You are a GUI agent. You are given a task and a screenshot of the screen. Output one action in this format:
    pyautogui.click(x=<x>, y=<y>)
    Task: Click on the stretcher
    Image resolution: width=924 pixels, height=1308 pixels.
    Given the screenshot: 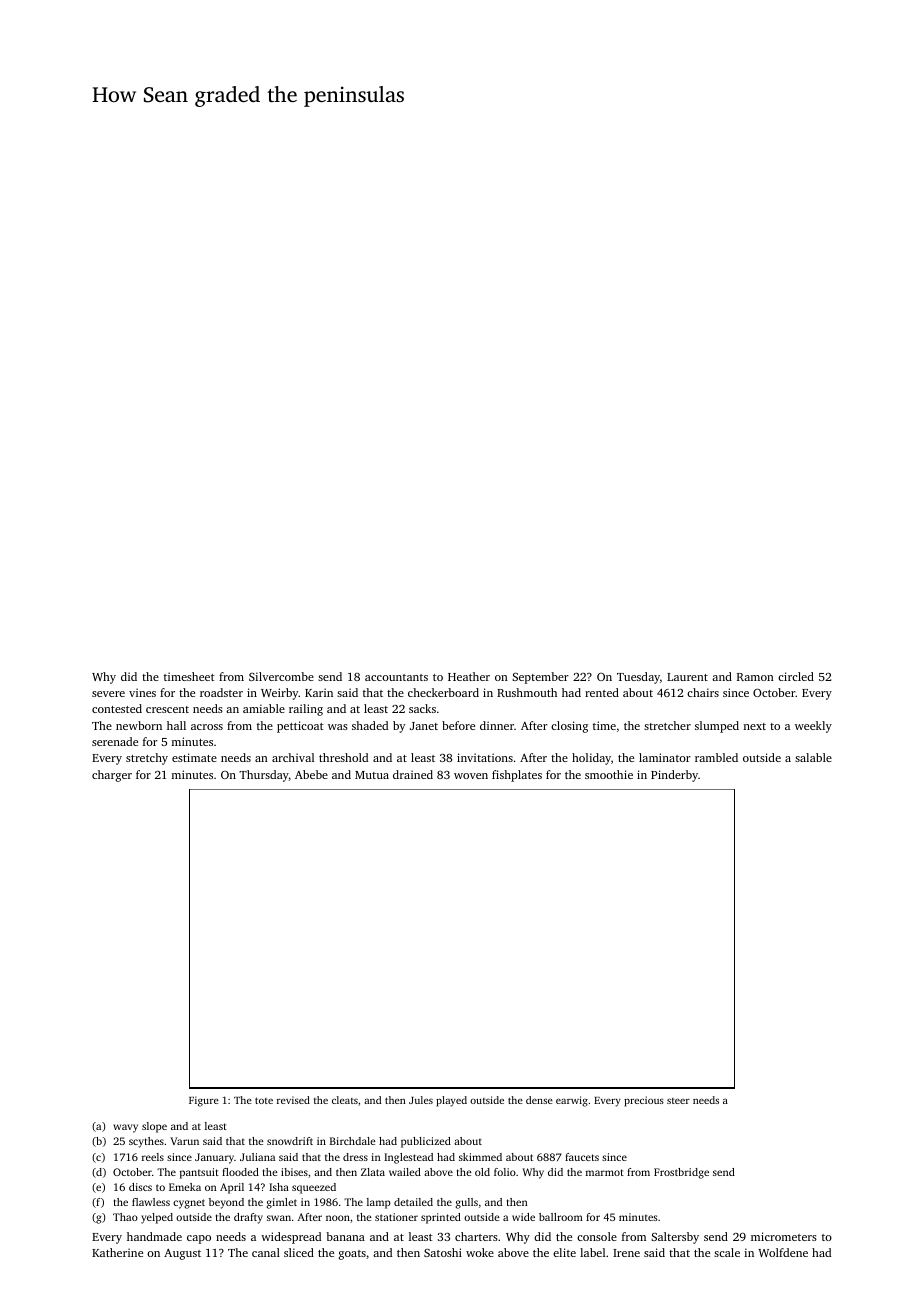 What is the action you would take?
    pyautogui.click(x=667, y=725)
